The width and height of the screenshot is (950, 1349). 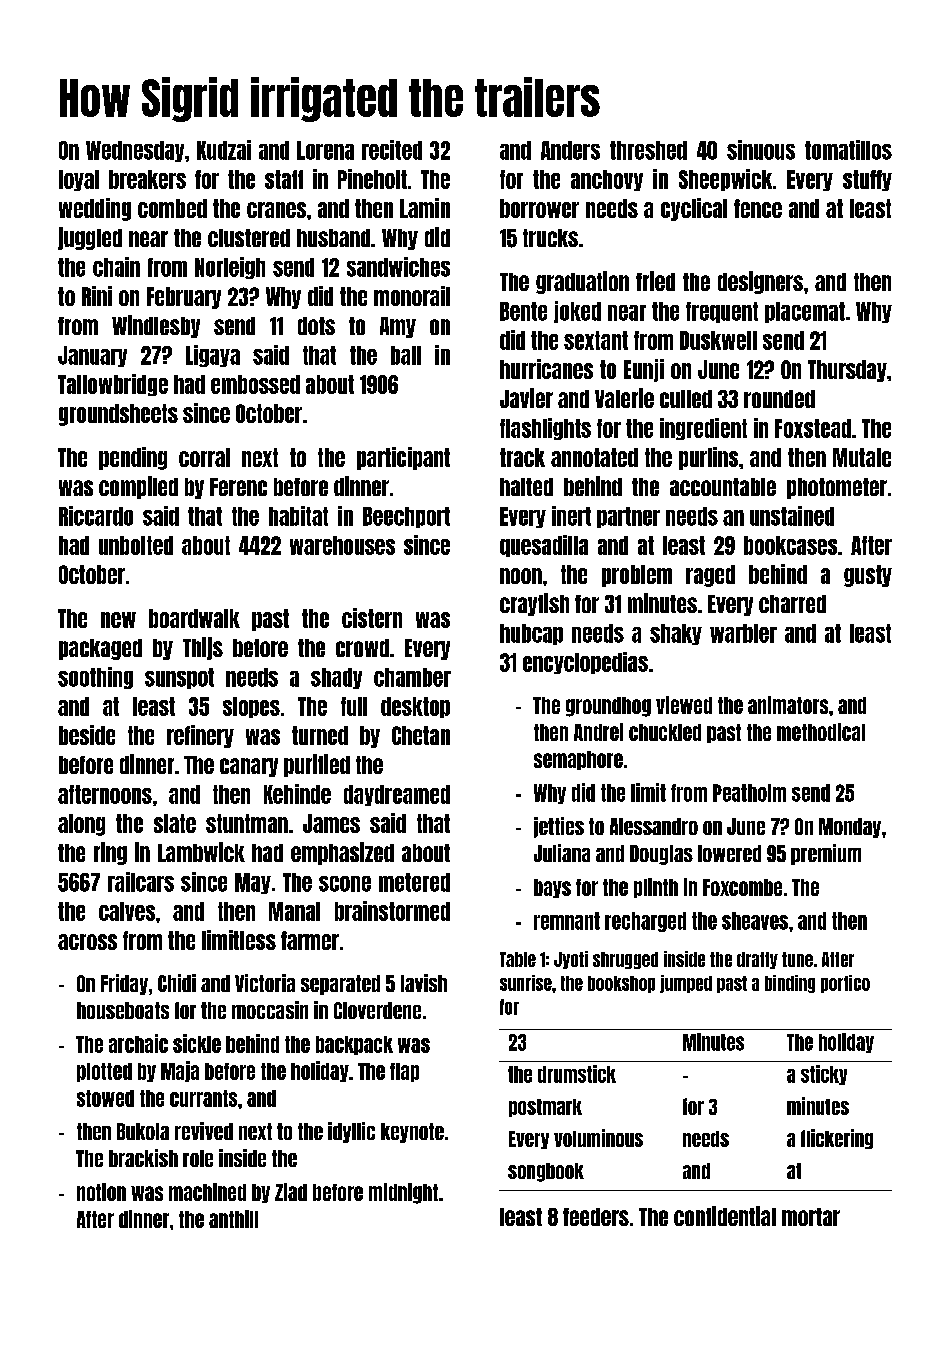 I want to click on sticky, so click(x=824, y=1075).
